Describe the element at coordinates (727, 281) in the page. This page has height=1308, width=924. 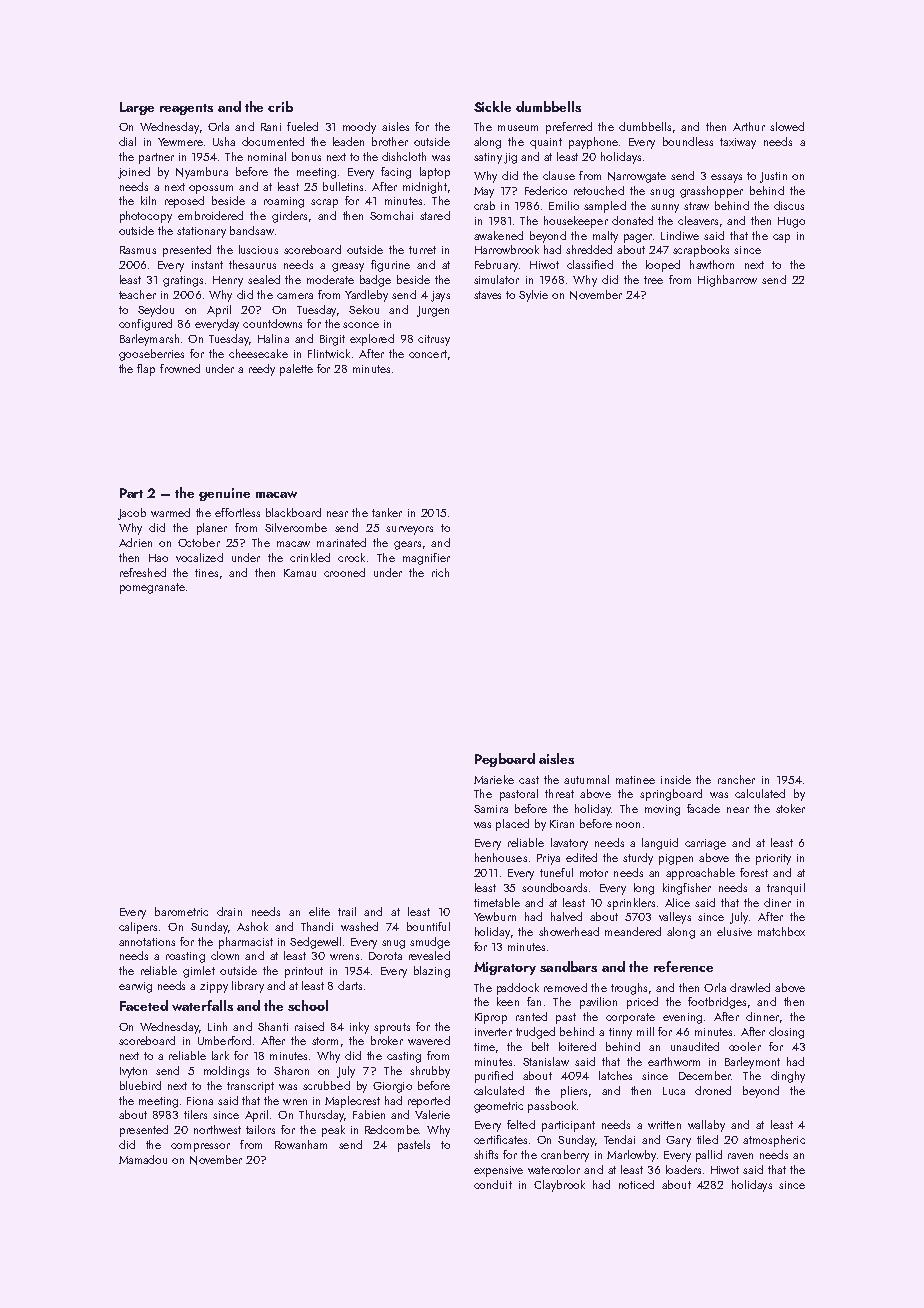
I see `Highbarrow` at that location.
